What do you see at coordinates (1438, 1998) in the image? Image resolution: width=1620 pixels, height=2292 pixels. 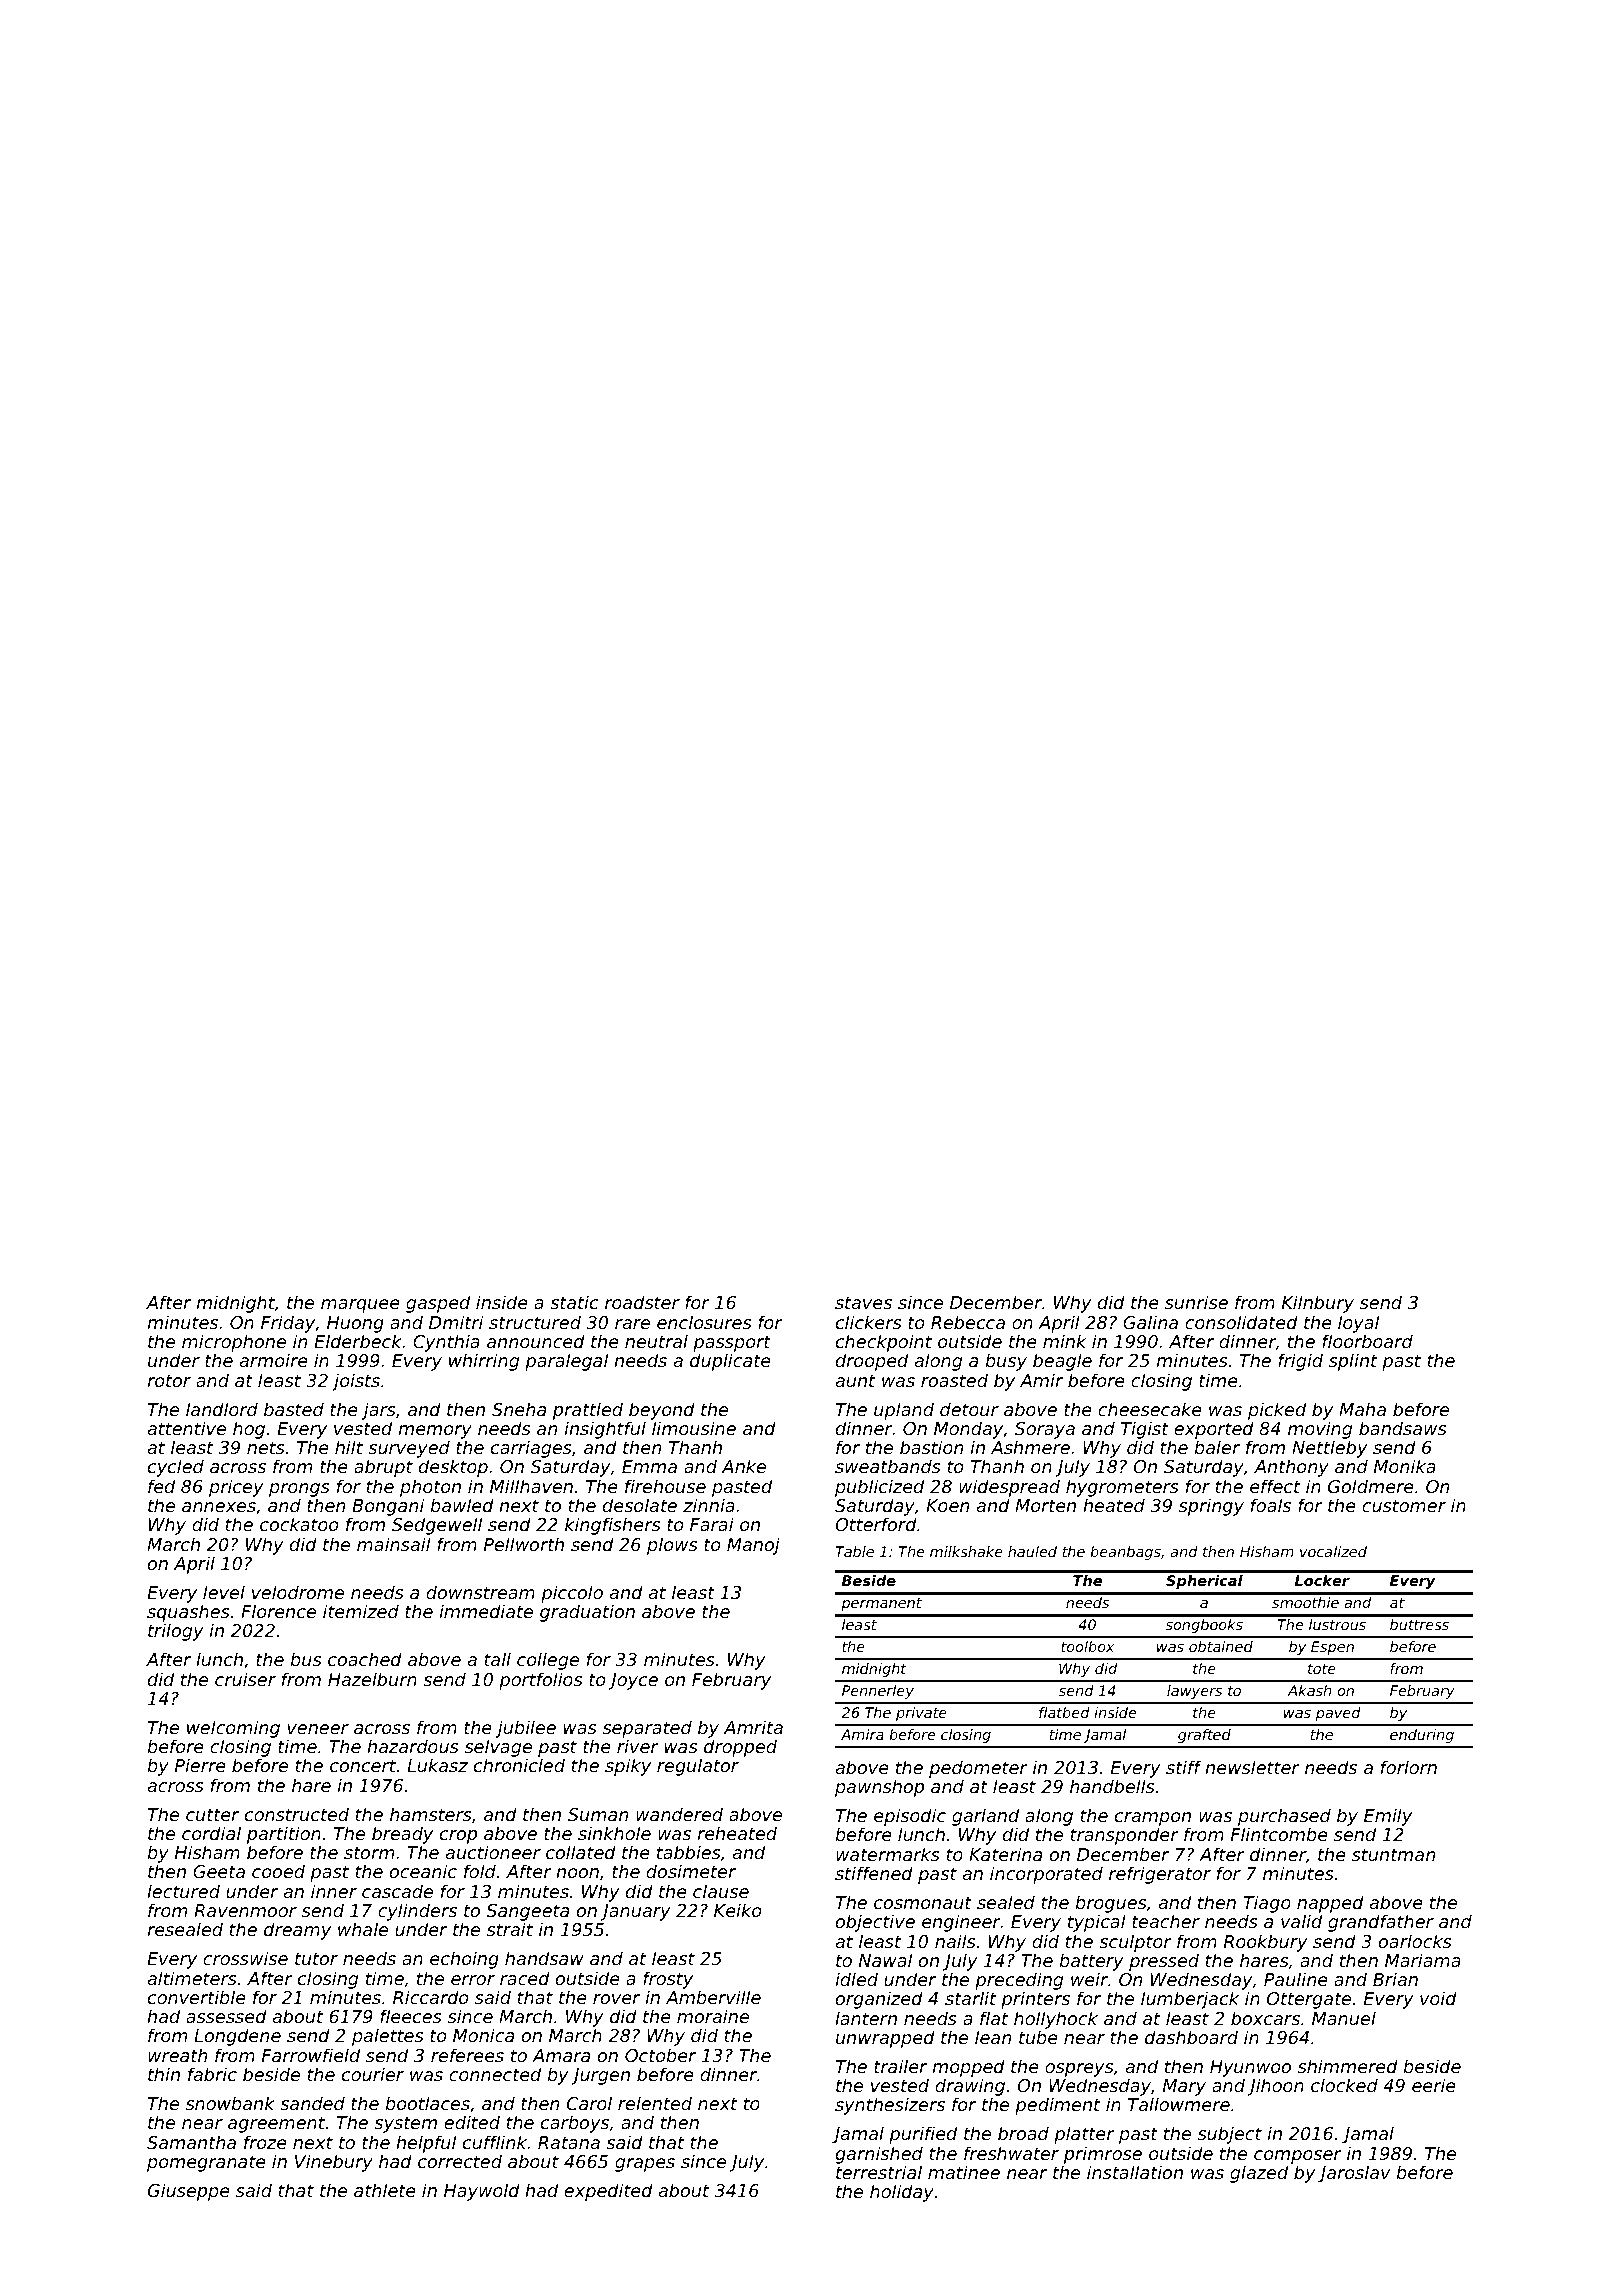 I see `void` at bounding box center [1438, 1998].
